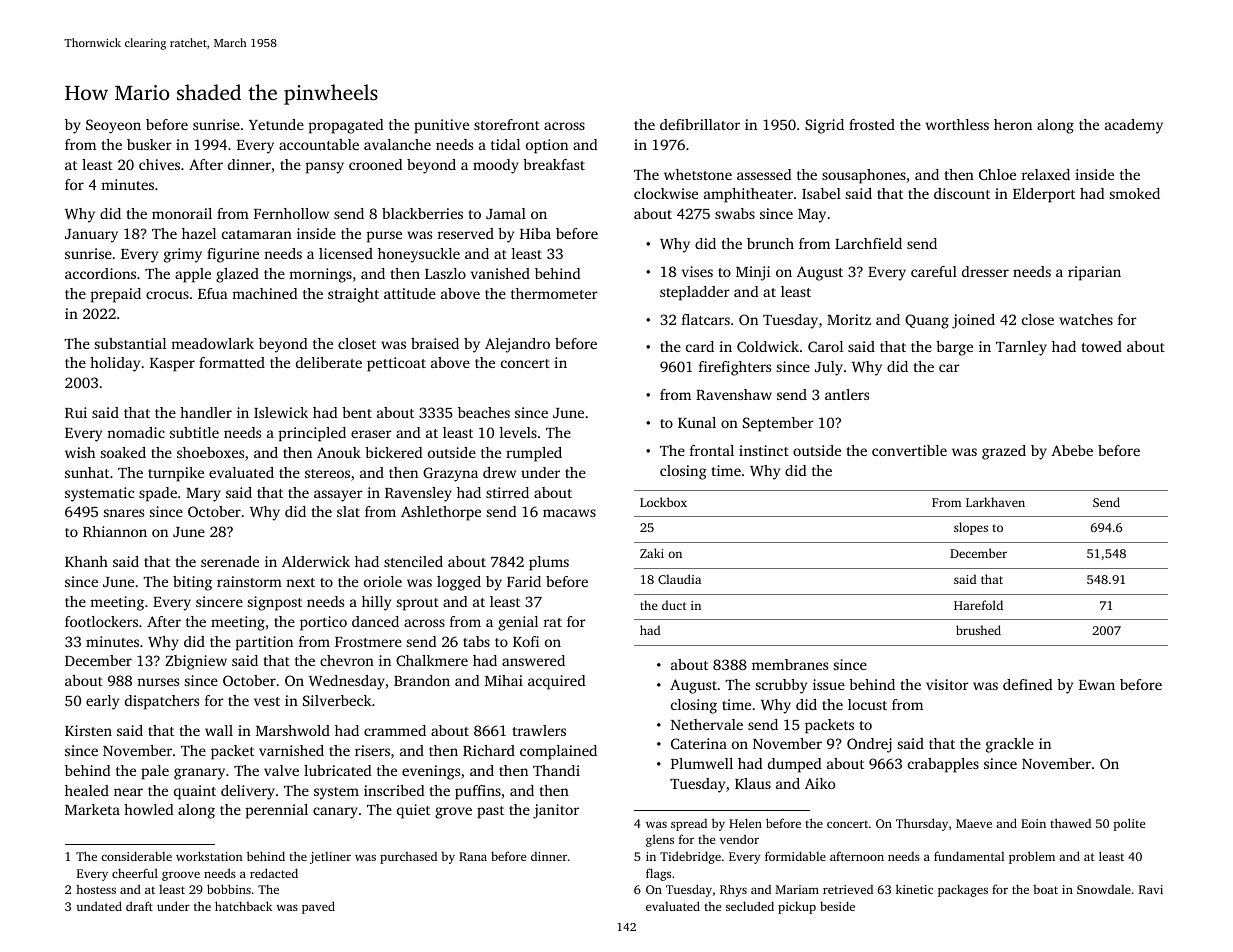  What do you see at coordinates (243, 906) in the image?
I see `hatchback` at bounding box center [243, 906].
